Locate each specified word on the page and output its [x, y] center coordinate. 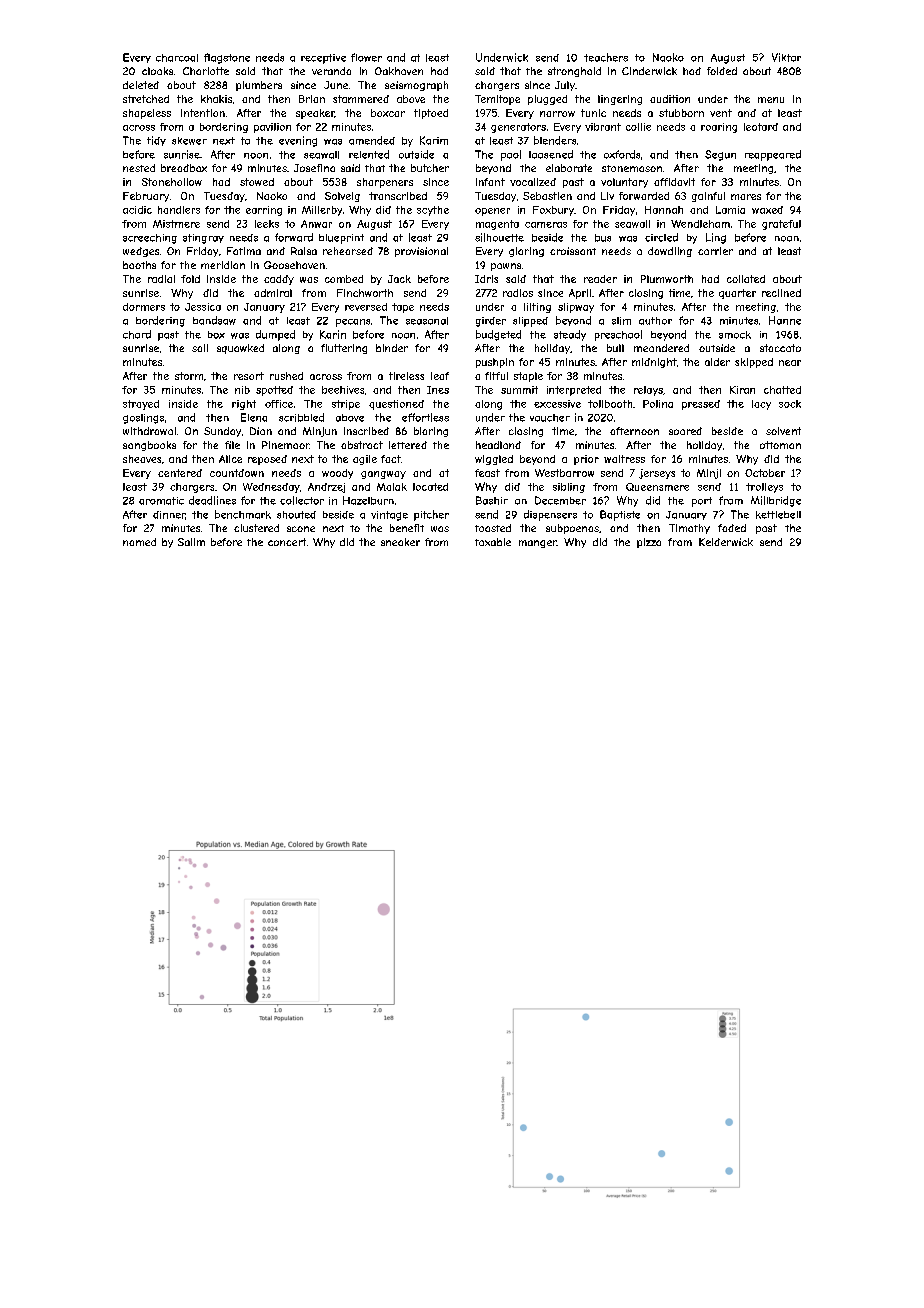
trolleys [764, 488]
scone [301, 529]
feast [487, 473]
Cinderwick [649, 71]
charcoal [177, 58]
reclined [781, 293]
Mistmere [176, 224]
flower [366, 57]
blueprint [341, 239]
